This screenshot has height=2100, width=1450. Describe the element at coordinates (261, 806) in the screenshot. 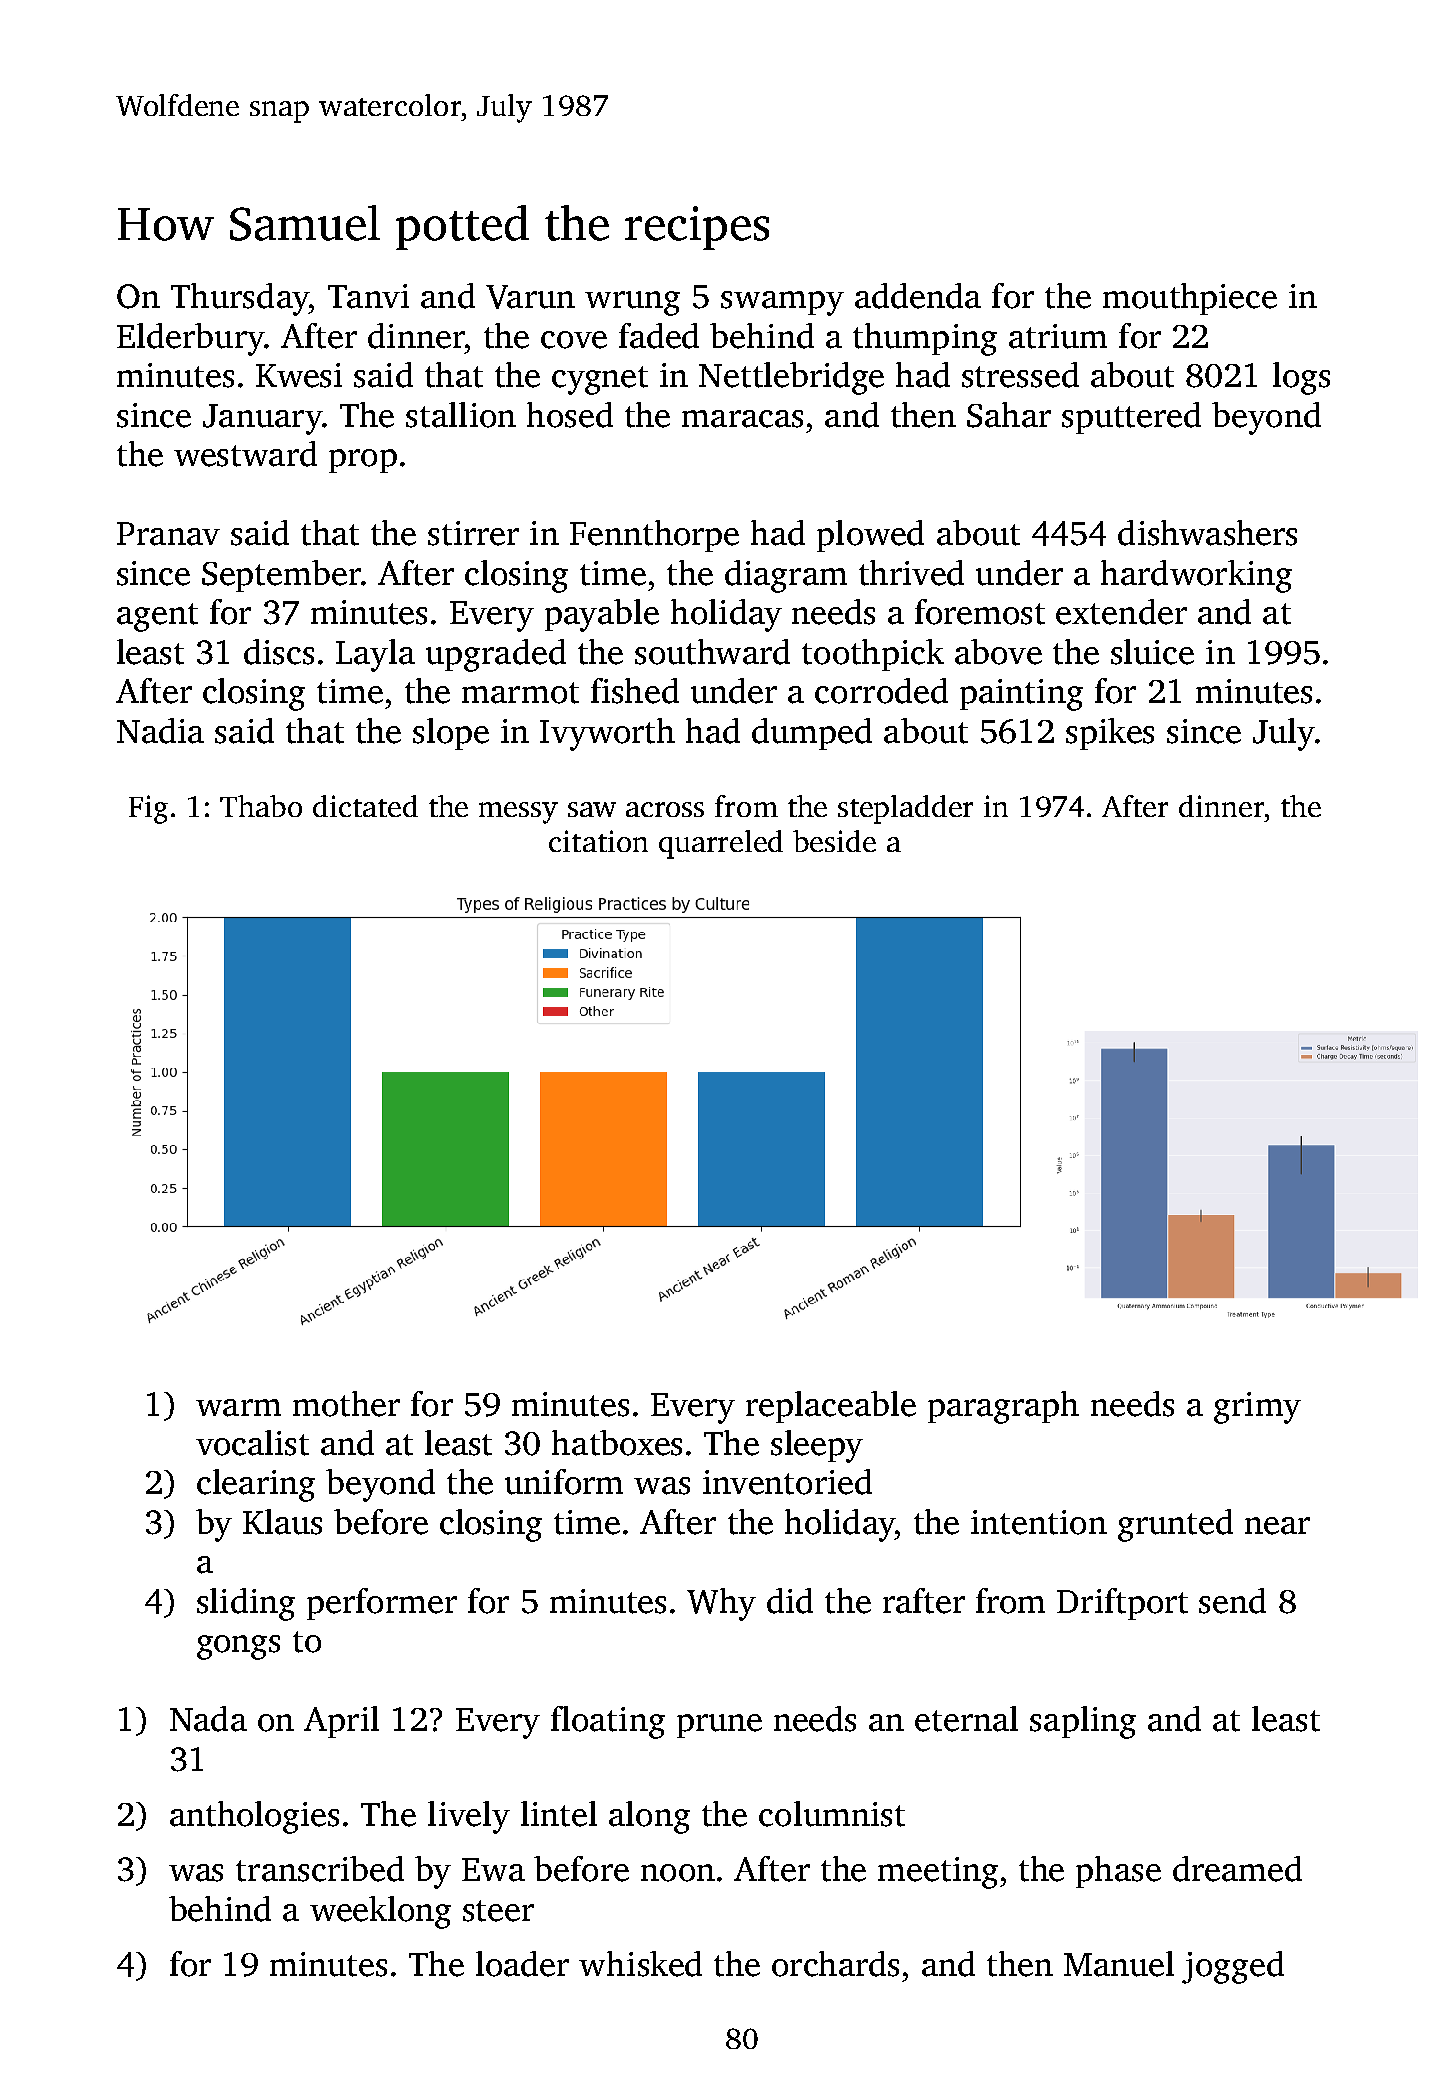

I see `Thabo` at that location.
